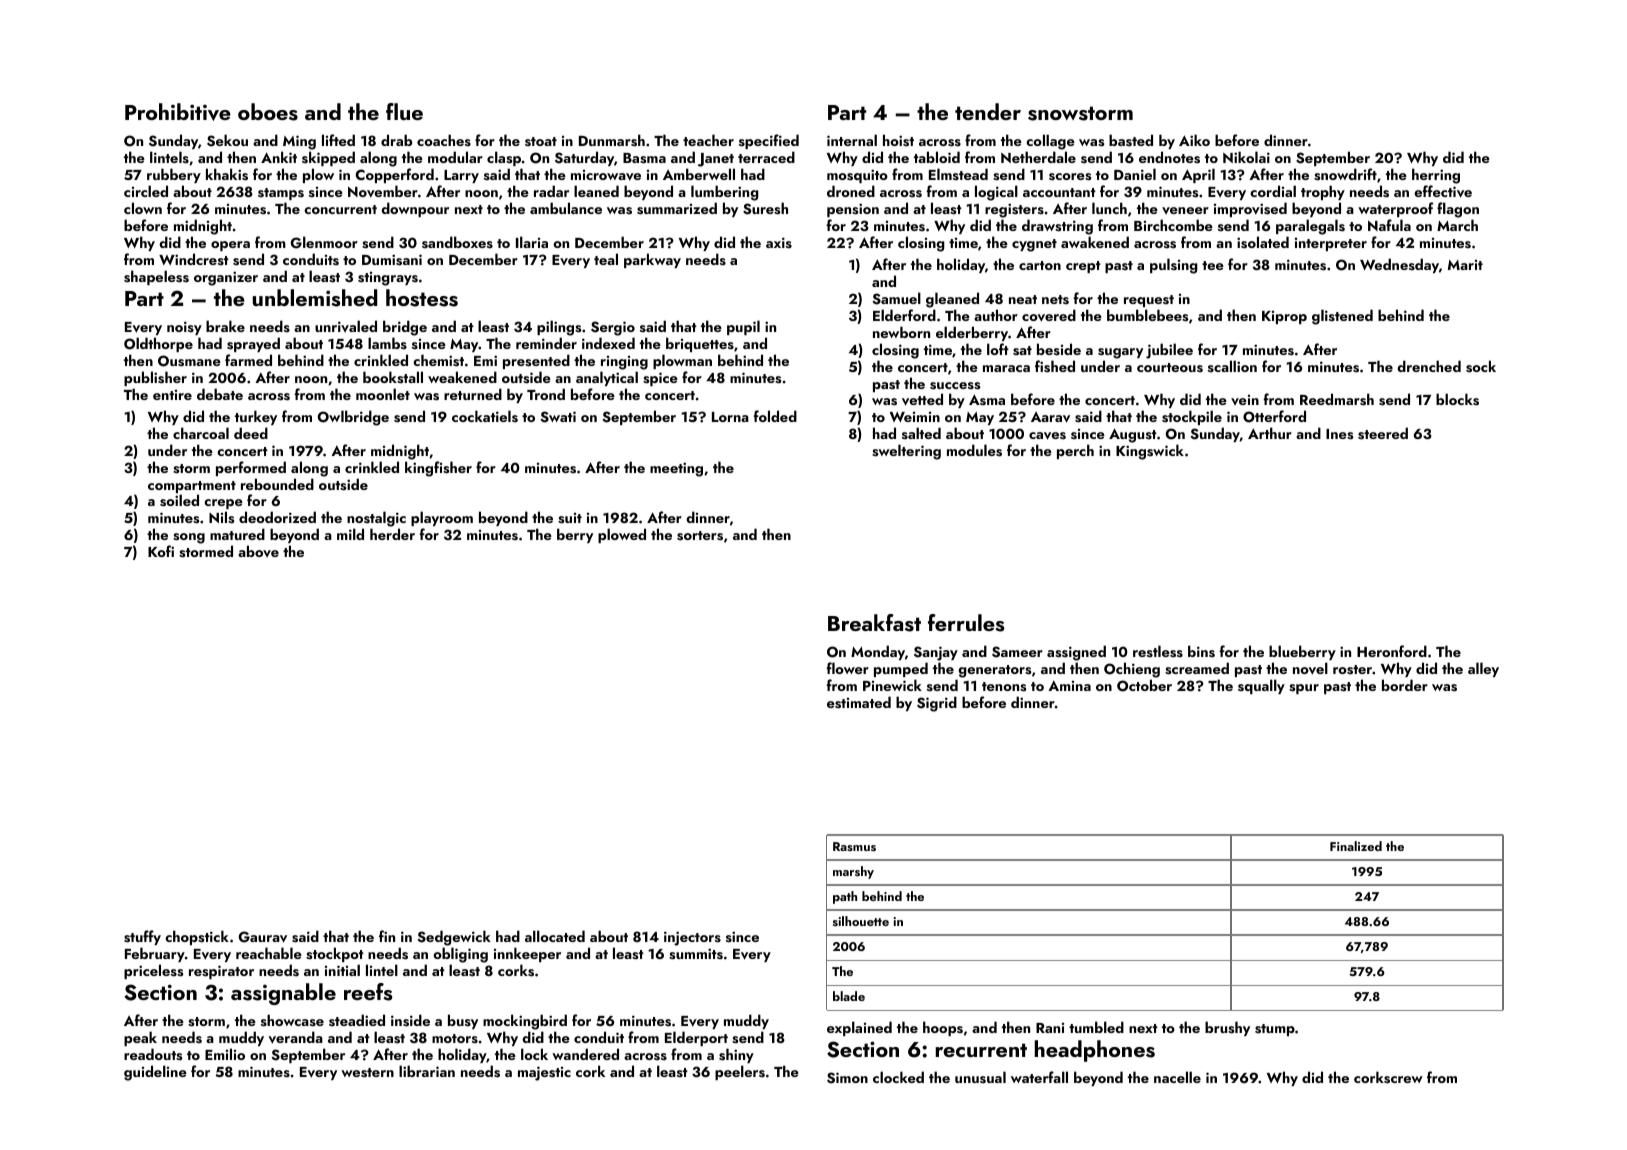 The width and height of the document is (1627, 1150). What do you see at coordinates (861, 921) in the document?
I see `silhouette` at bounding box center [861, 921].
